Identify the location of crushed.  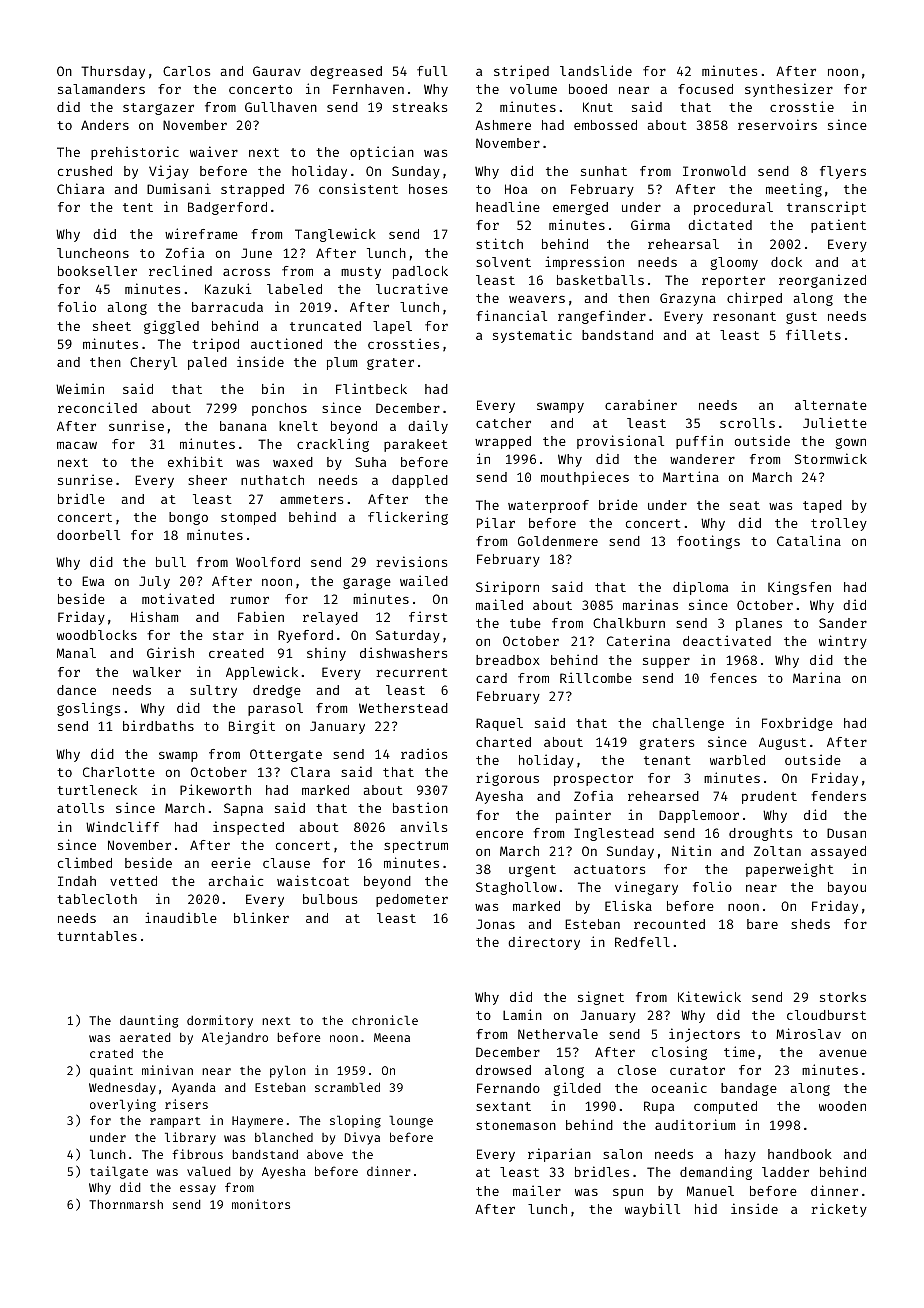
(85, 171).
